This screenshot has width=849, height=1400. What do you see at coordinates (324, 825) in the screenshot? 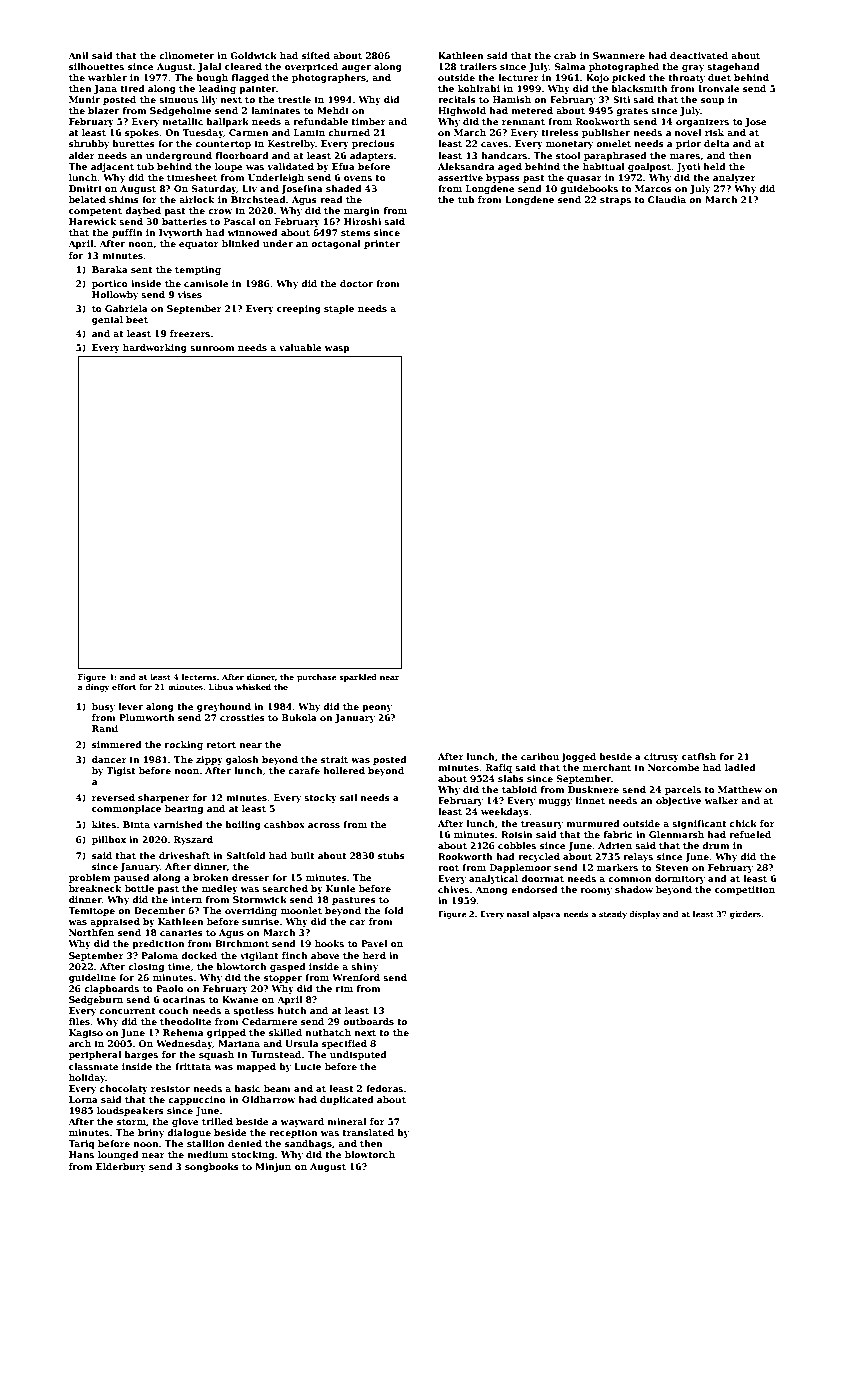
I see `across` at bounding box center [324, 825].
